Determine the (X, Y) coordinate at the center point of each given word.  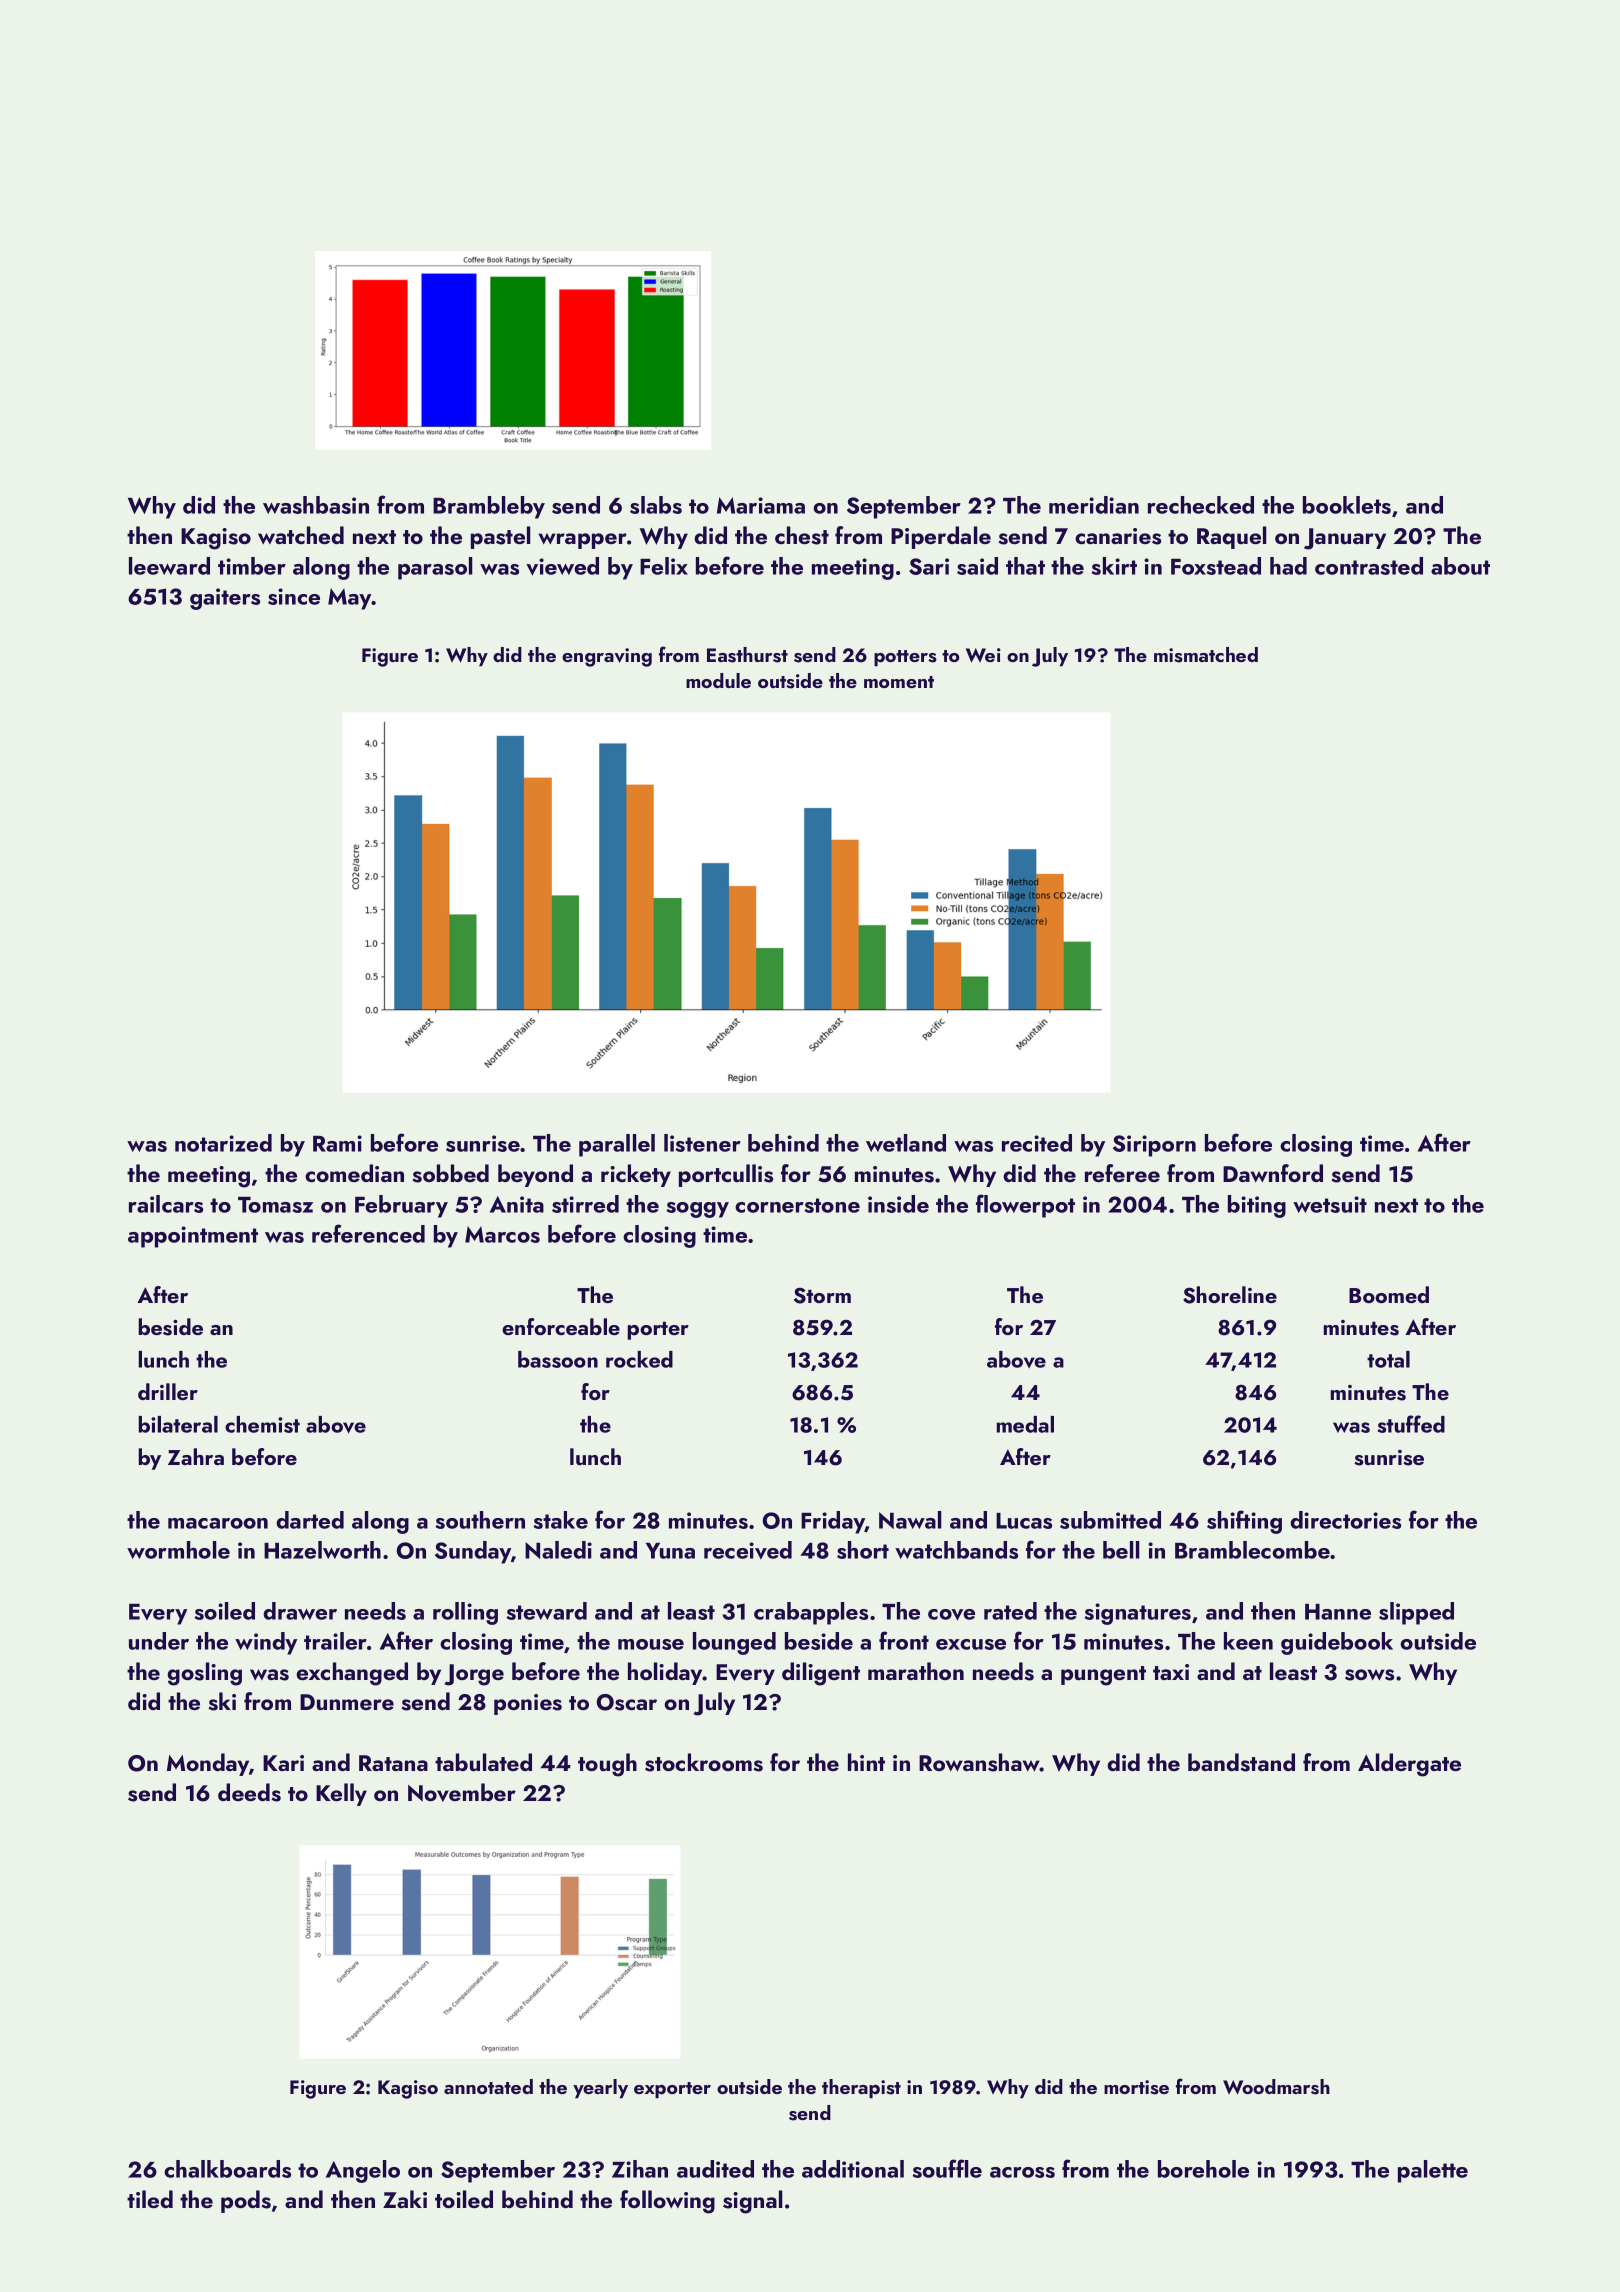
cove (951, 1615)
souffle (947, 2168)
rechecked (1201, 505)
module (718, 680)
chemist (262, 1424)
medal (1025, 1424)
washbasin (316, 505)
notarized (223, 1143)
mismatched (1206, 655)
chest (802, 535)
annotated (488, 2086)
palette (1433, 2171)
